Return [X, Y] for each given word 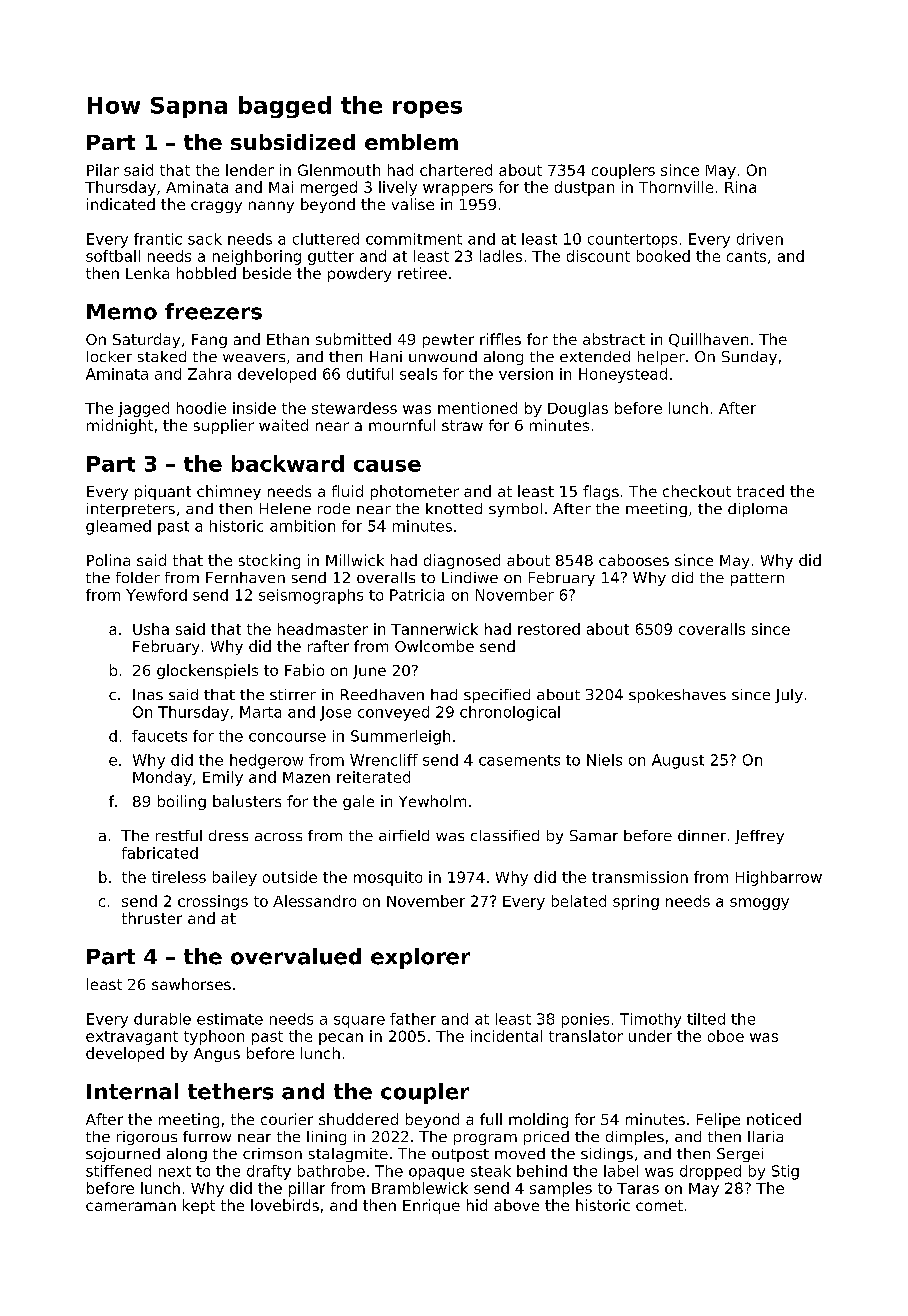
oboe [726, 1036]
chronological [510, 713]
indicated [121, 204]
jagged [143, 409]
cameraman [131, 1206]
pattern [757, 579]
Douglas [578, 409]
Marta [260, 712]
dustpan [584, 188]
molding [538, 1120]
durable [162, 1019]
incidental [506, 1036]
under [650, 1036]
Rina [740, 187]
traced [760, 491]
